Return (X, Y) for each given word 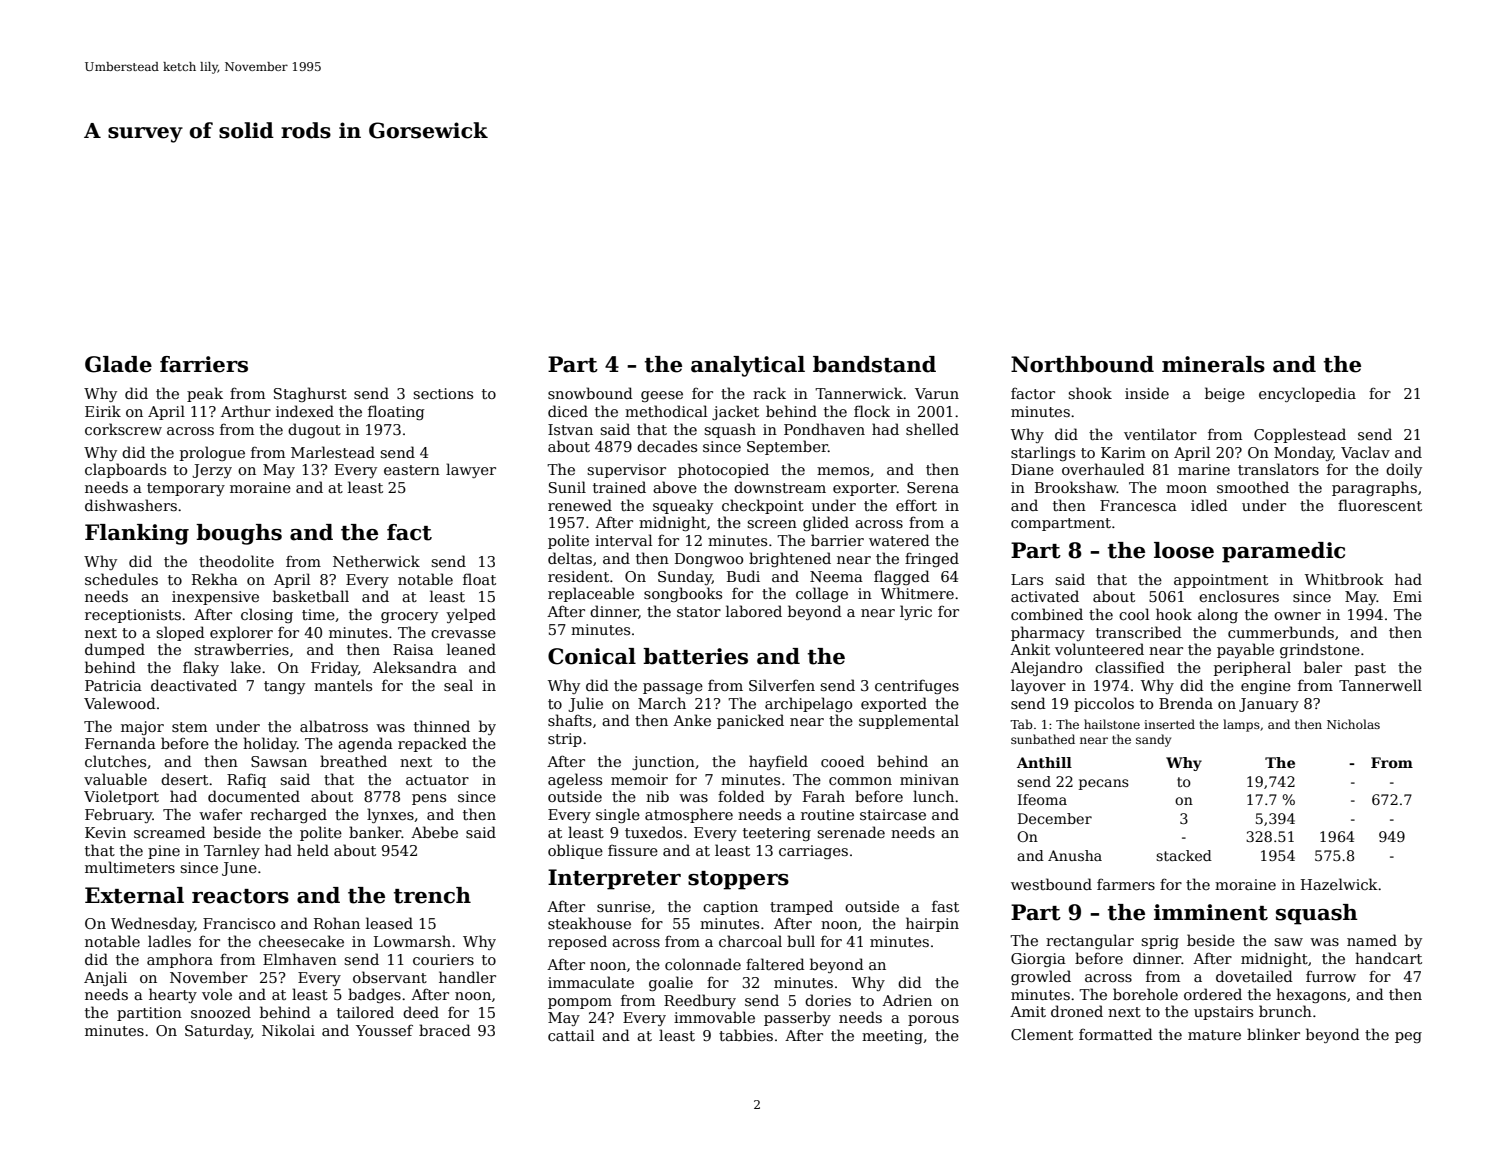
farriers (204, 364)
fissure (633, 850)
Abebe (434, 832)
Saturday (218, 1031)
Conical (592, 656)
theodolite (236, 561)
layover (1038, 686)
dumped (115, 650)
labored (754, 611)
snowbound (590, 393)
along (1218, 615)
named (1372, 940)
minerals (1213, 364)
